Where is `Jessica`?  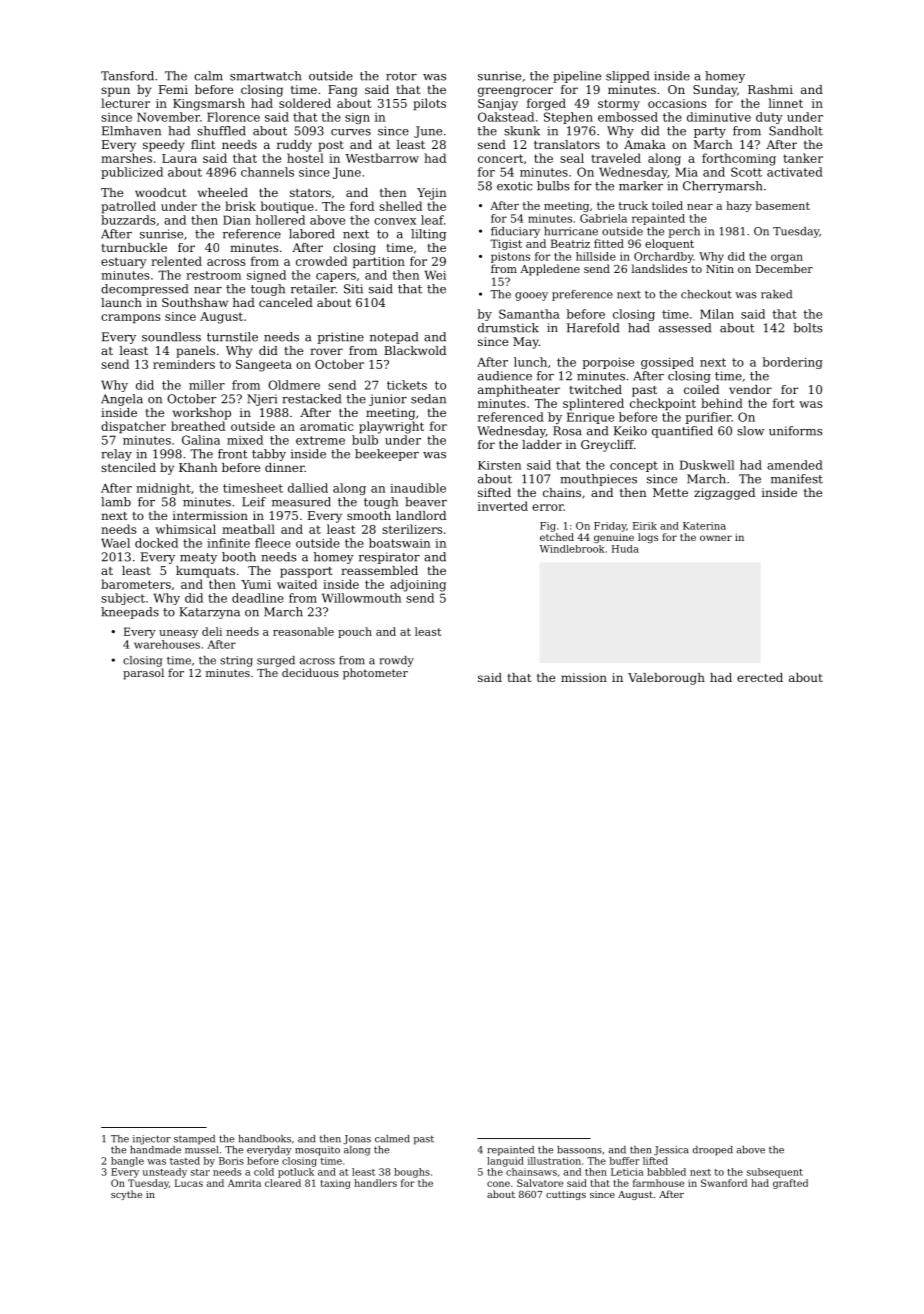 Jessica is located at coordinates (671, 1151).
